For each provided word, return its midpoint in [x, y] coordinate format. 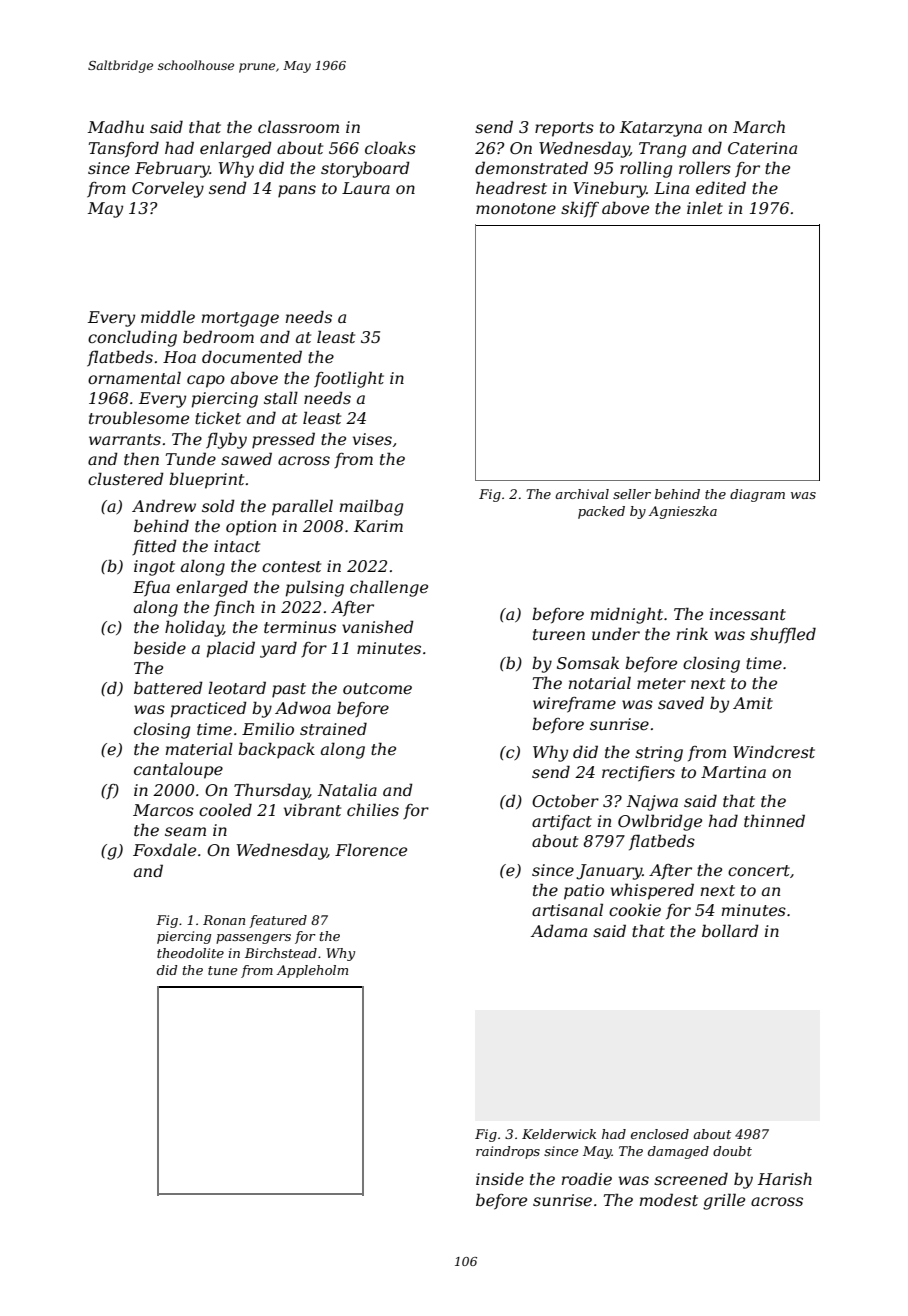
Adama [559, 930]
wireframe [574, 705]
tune [223, 970]
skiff [580, 209]
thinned [774, 820]
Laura [366, 188]
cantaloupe [178, 770]
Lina [671, 188]
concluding [132, 338]
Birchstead [281, 953]
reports [564, 129]
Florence [371, 849]
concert [759, 870]
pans [297, 191]
